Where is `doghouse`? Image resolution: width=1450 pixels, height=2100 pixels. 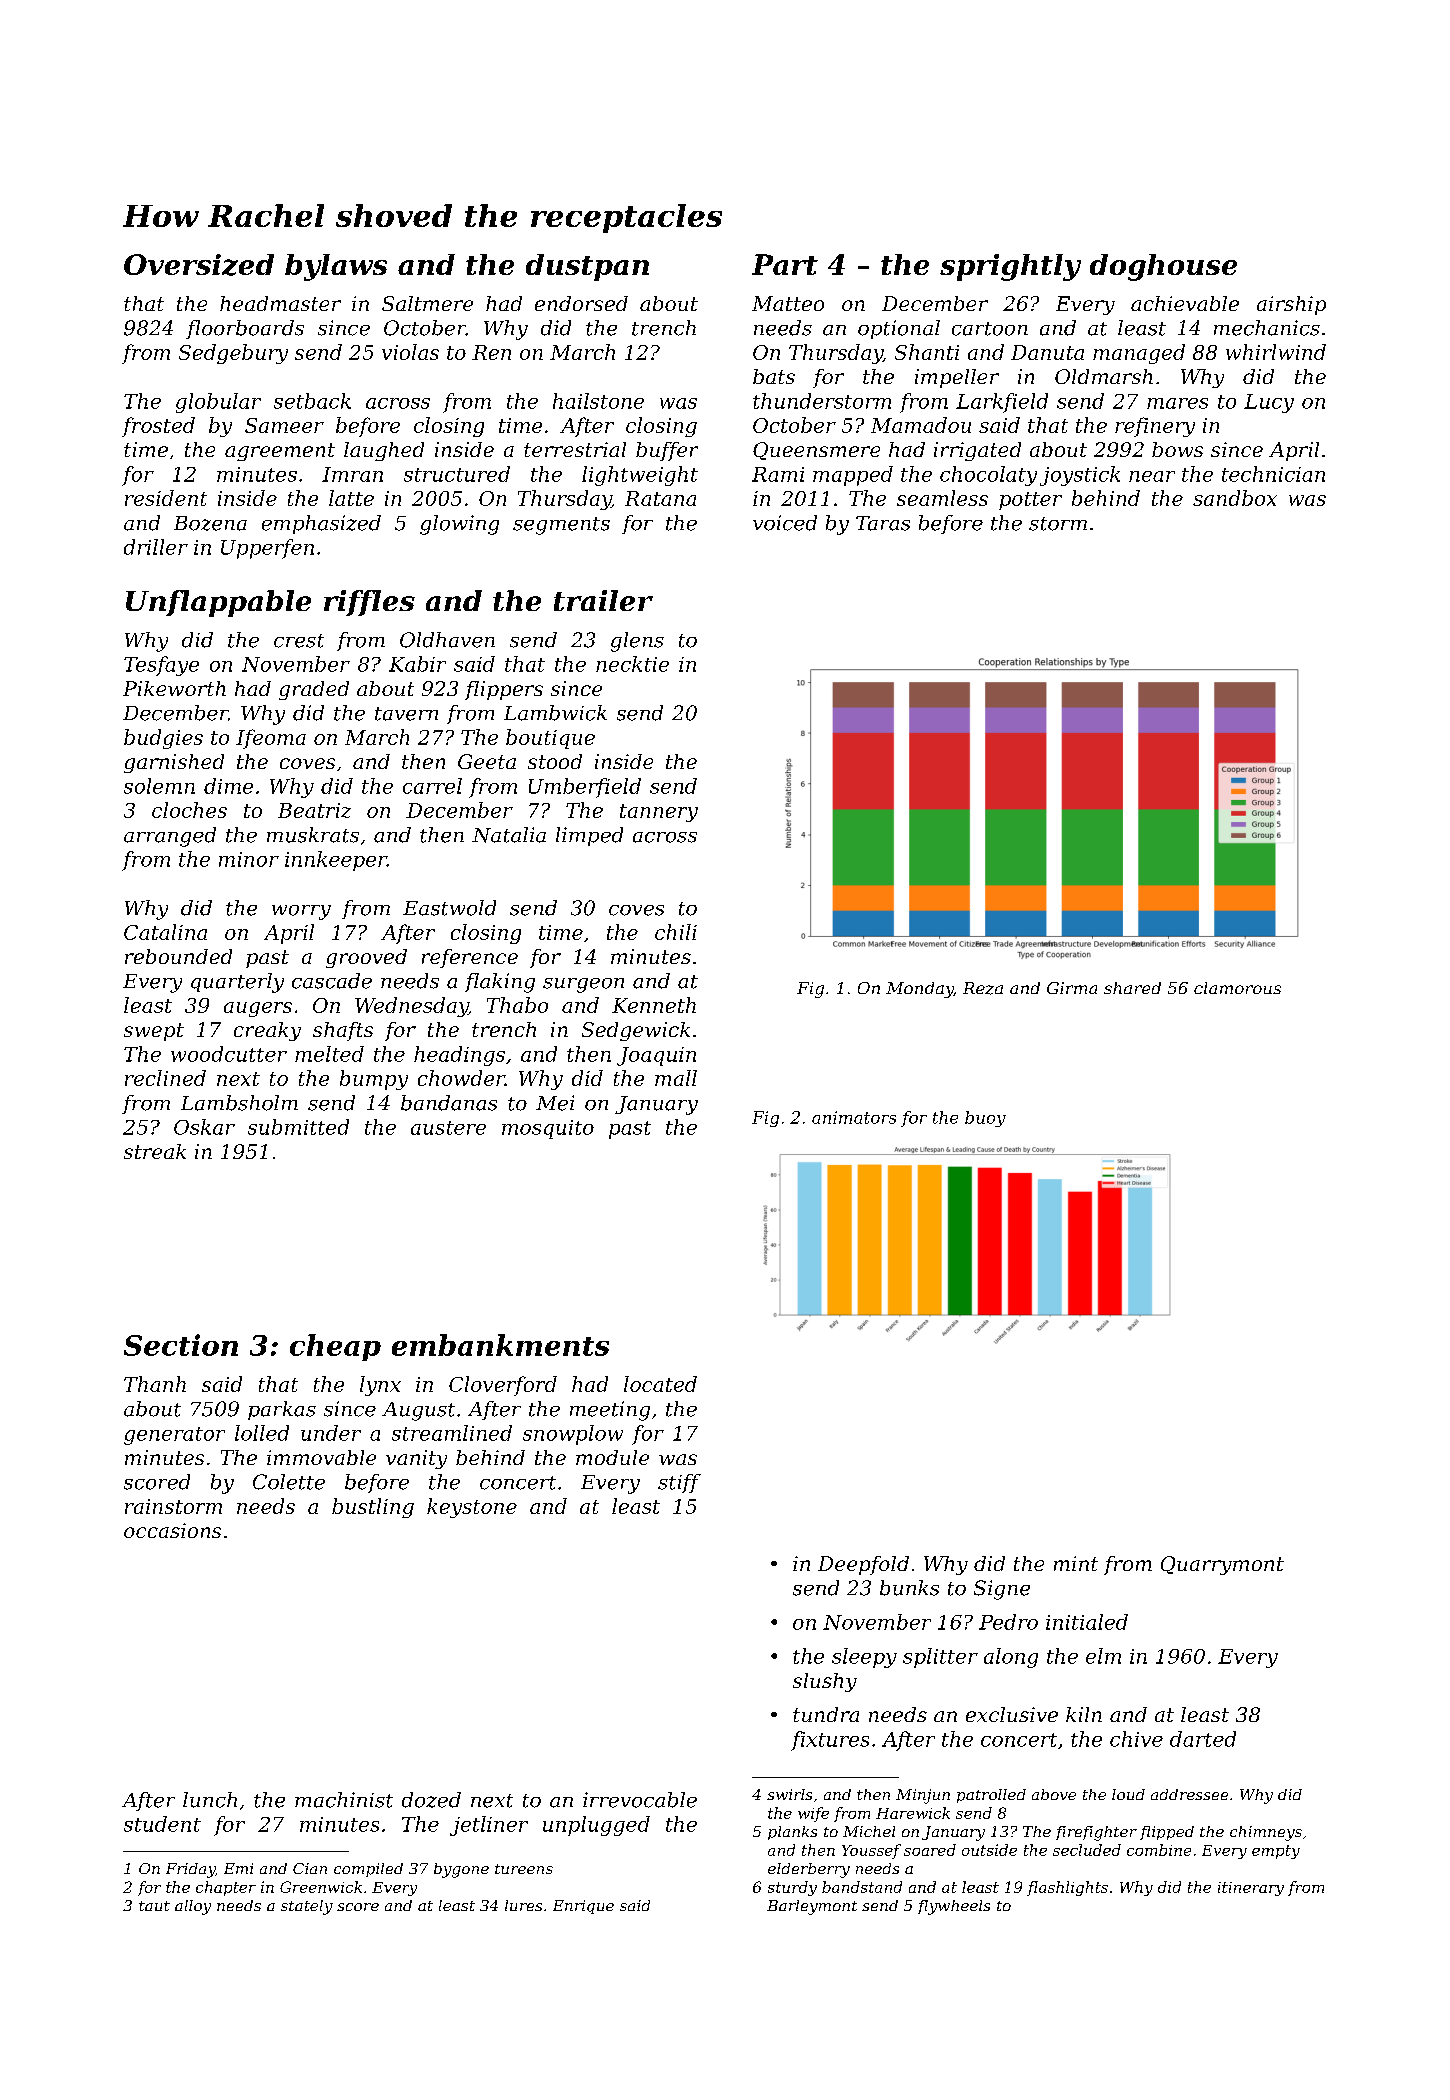 doghouse is located at coordinates (1163, 267).
